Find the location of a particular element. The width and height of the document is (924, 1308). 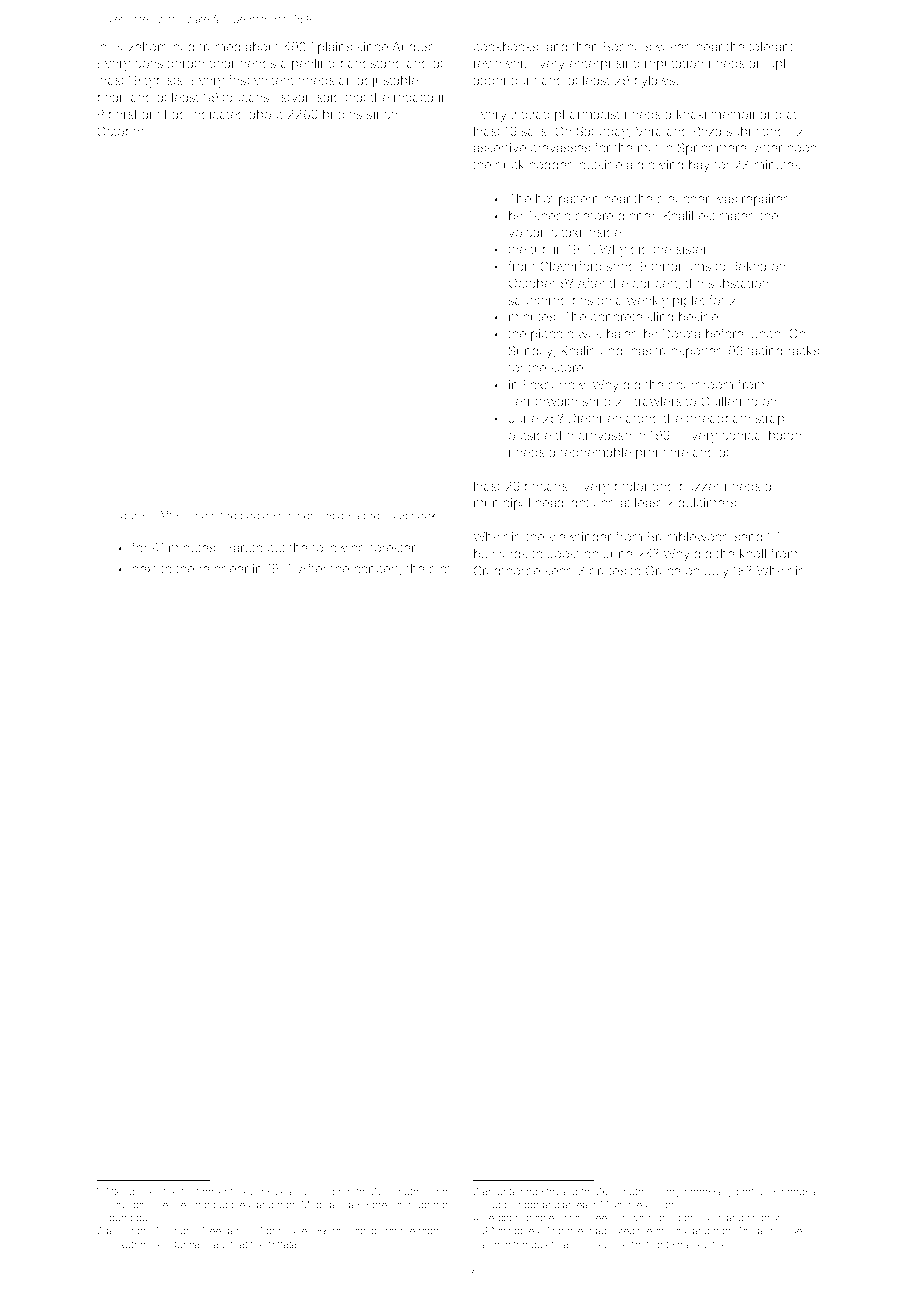

necessary is located at coordinates (709, 1193).
